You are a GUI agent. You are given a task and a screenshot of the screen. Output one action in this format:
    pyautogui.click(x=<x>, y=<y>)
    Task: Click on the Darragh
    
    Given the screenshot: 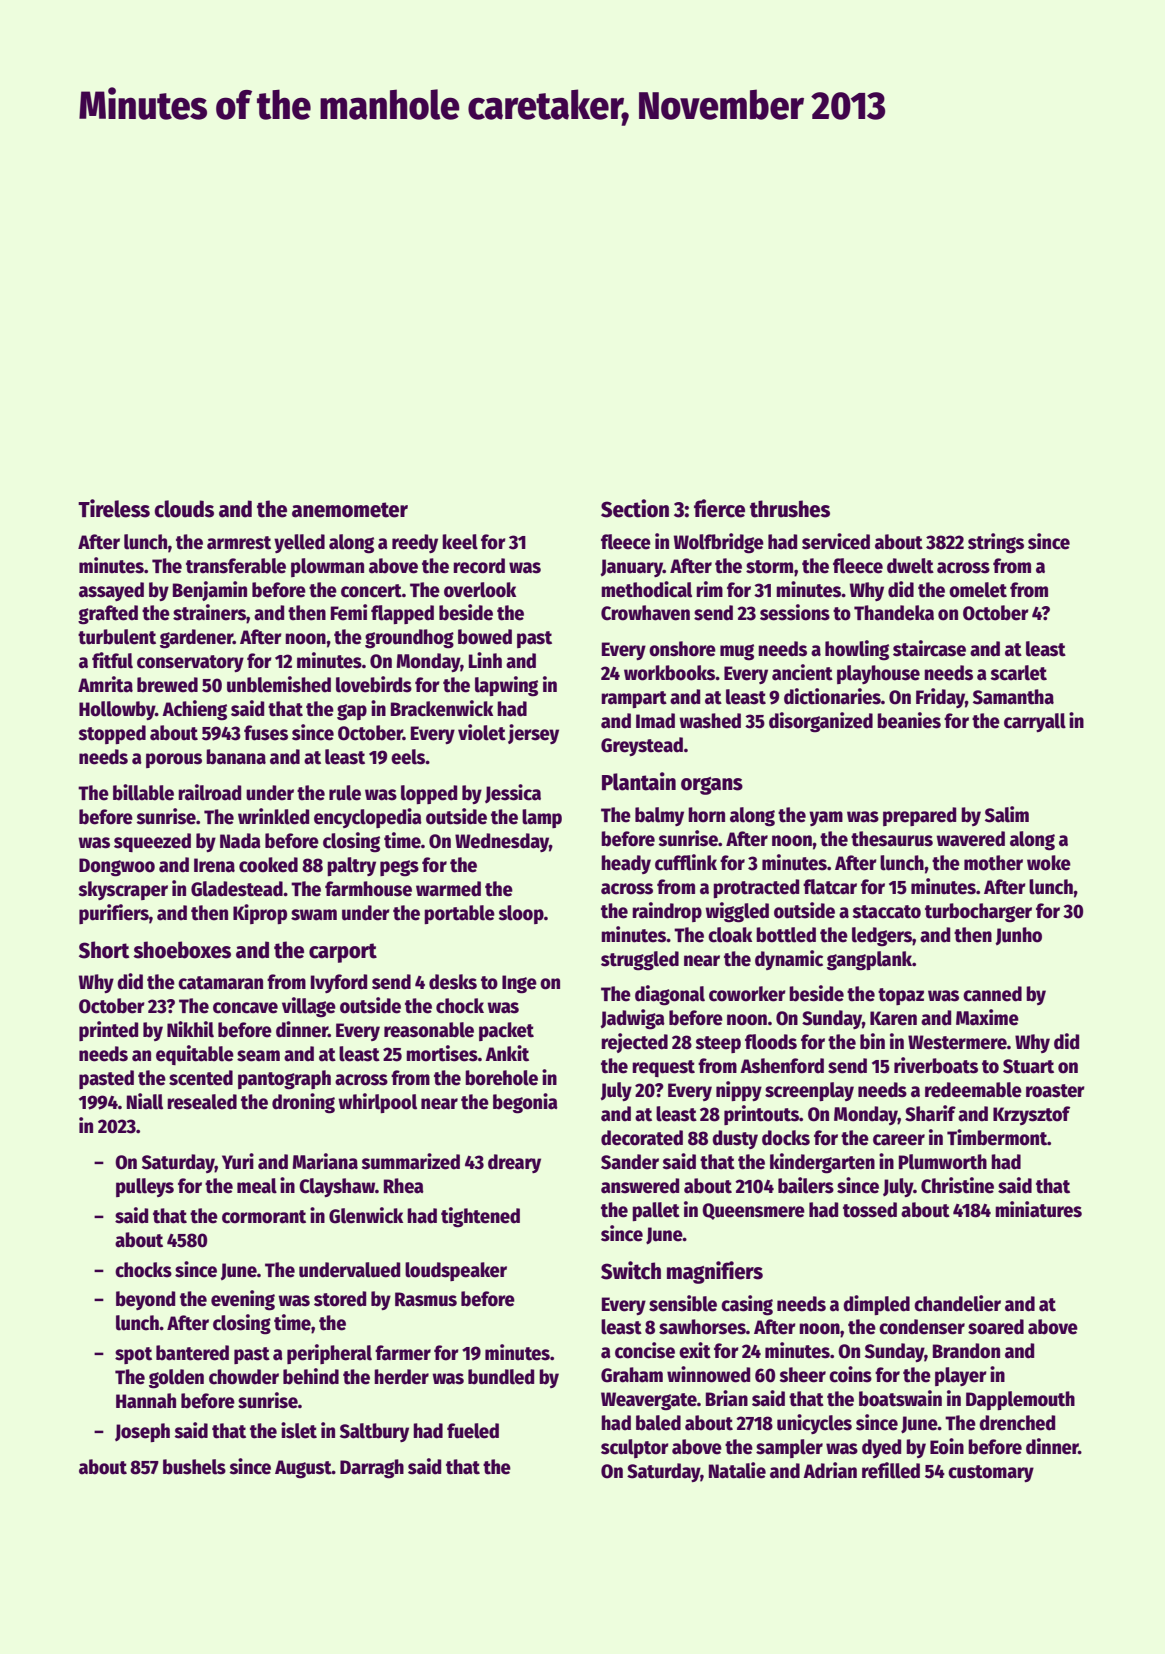 What is the action you would take?
    pyautogui.click(x=372, y=1469)
